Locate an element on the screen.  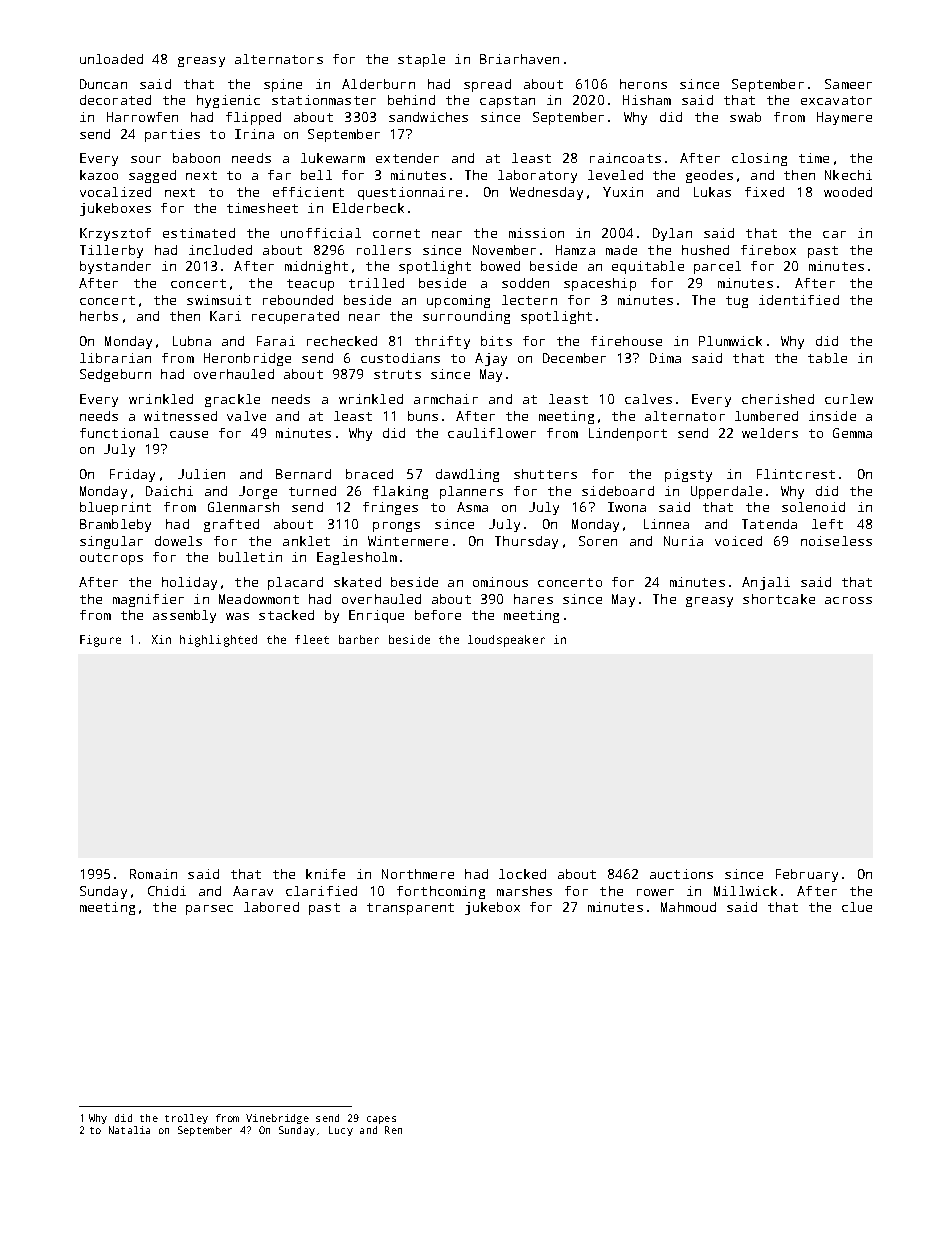
Natalia is located at coordinates (129, 1130).
